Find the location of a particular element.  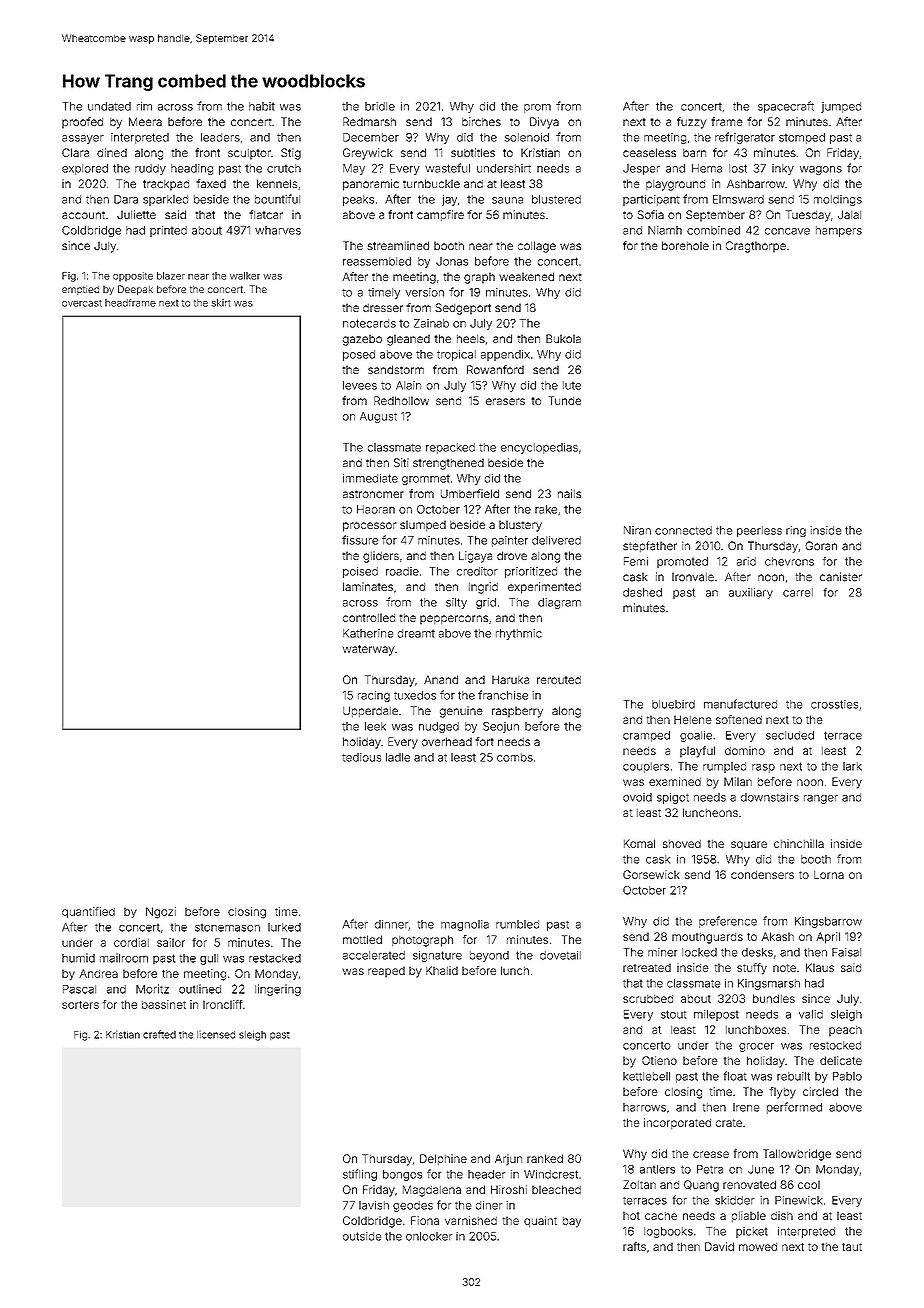

licensed is located at coordinates (216, 1034).
